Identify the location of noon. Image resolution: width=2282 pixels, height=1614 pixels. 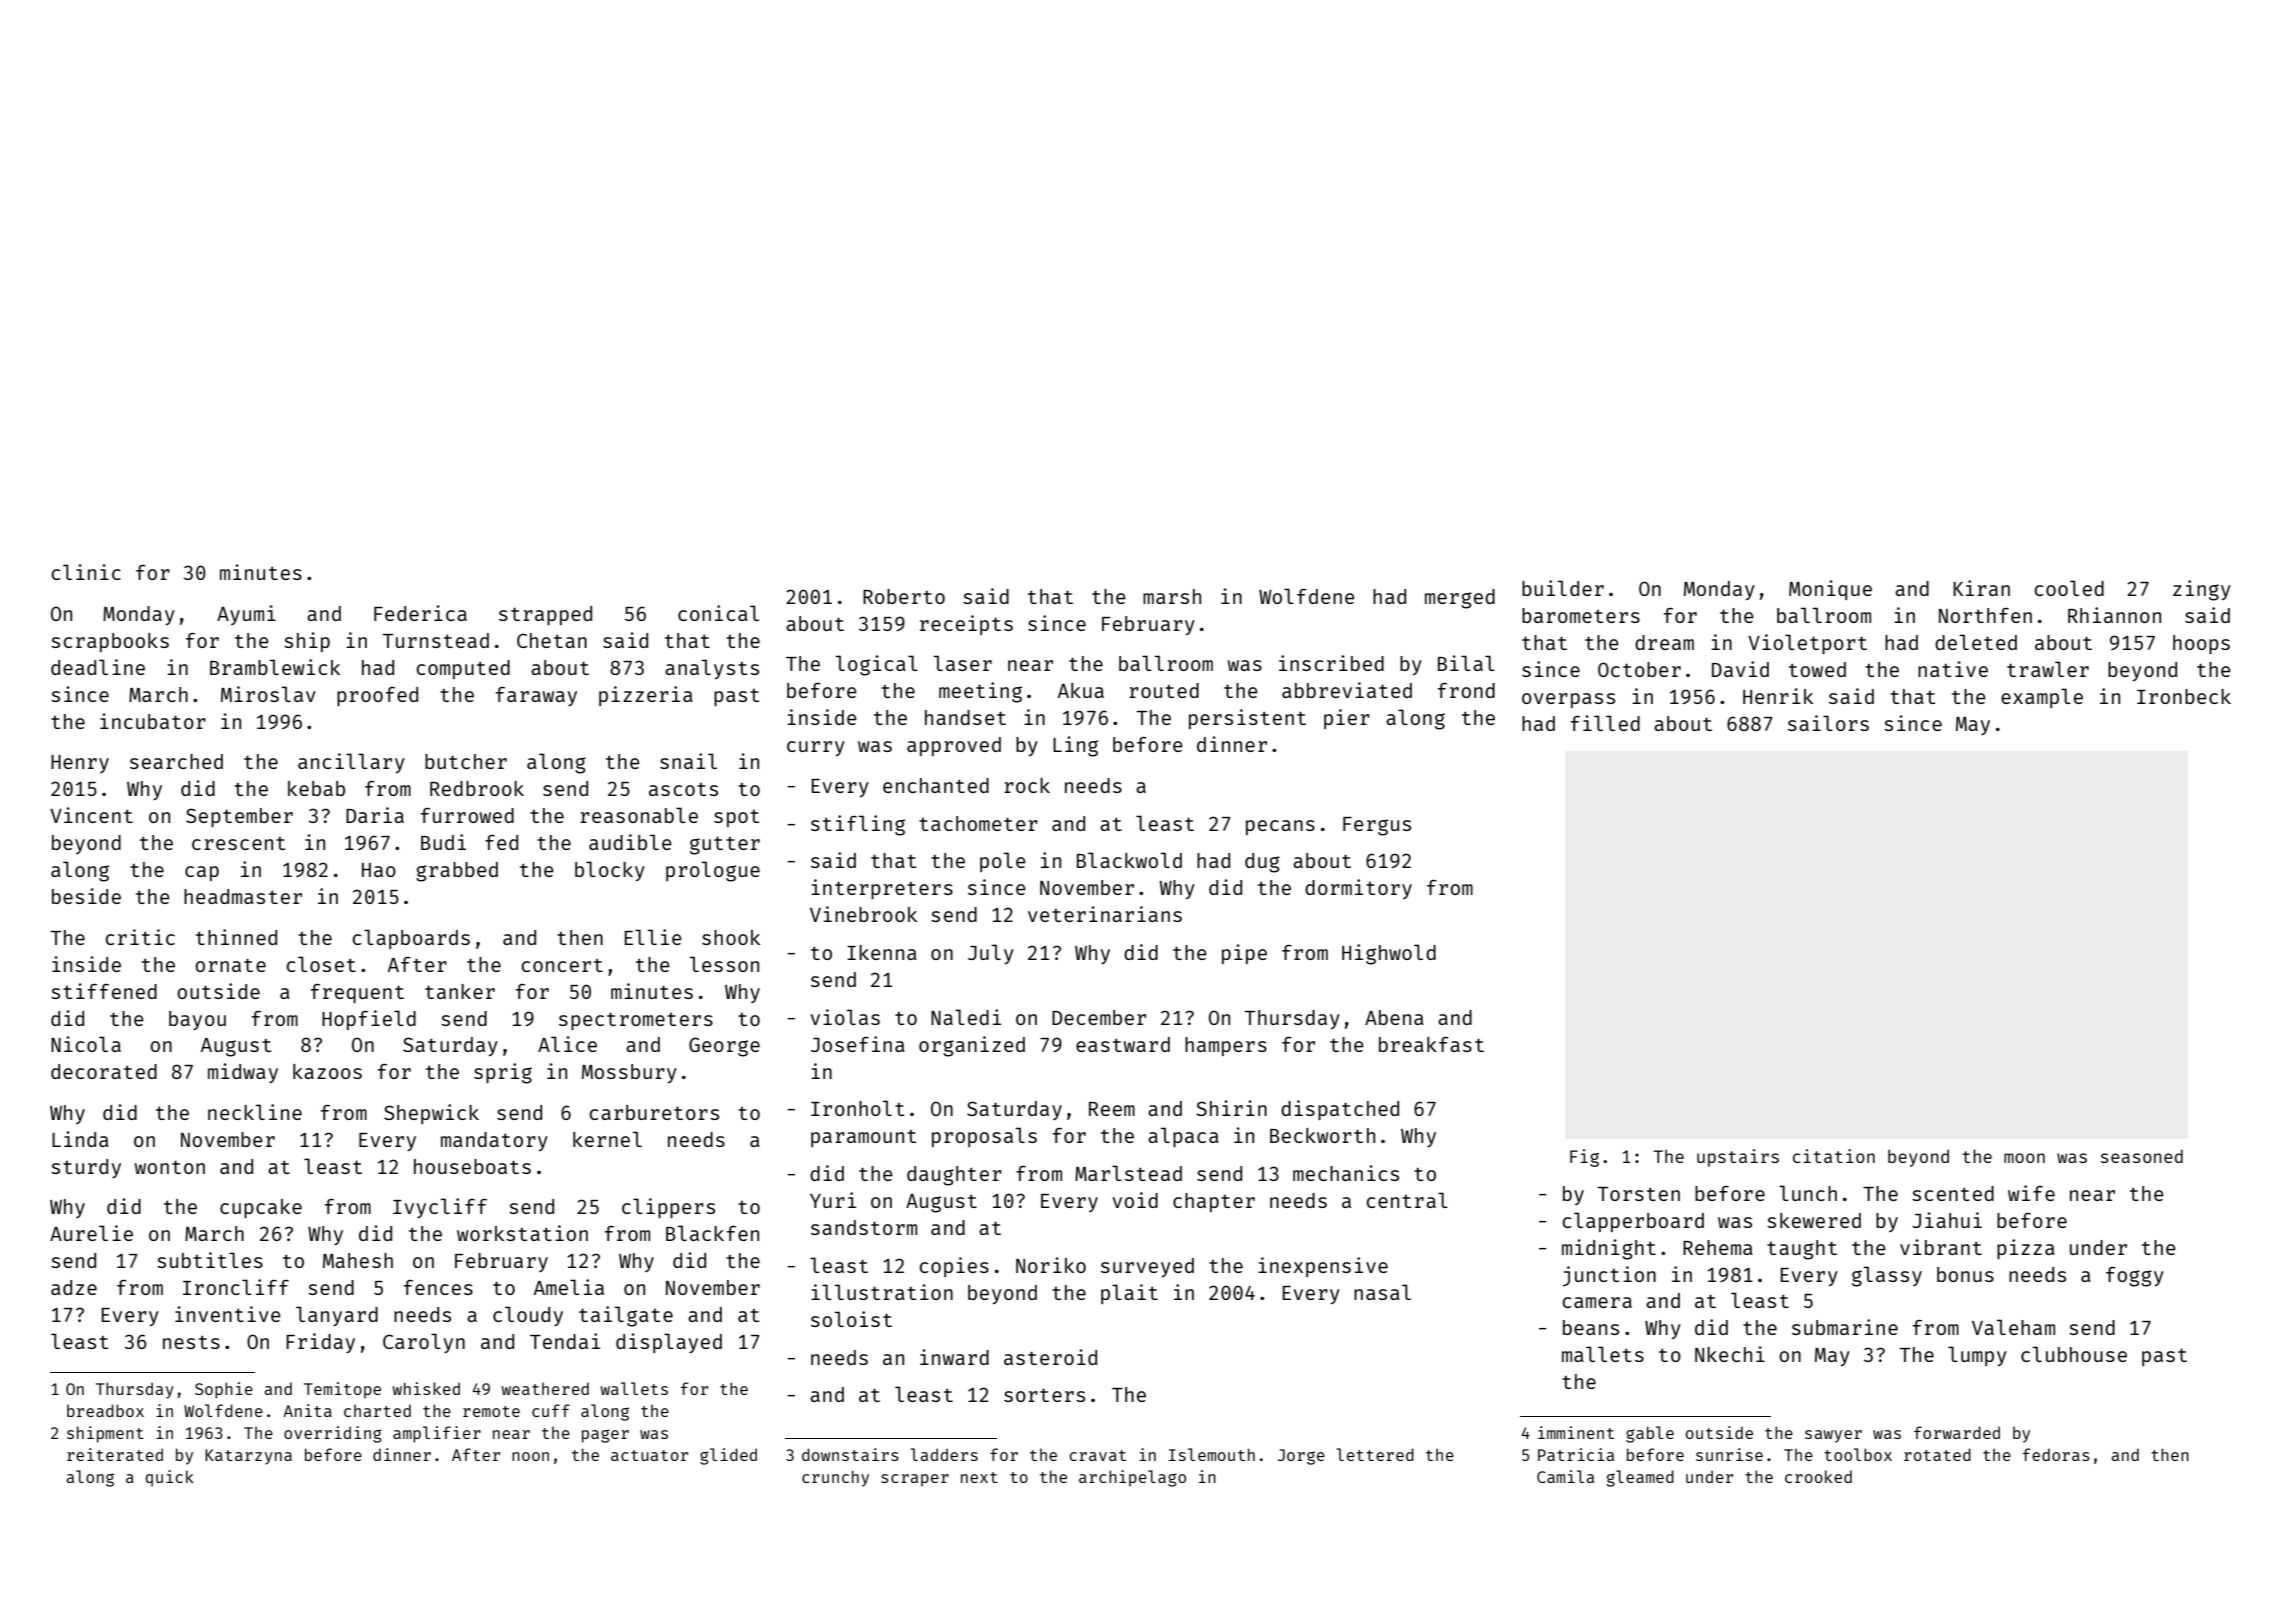
(530, 1456).
